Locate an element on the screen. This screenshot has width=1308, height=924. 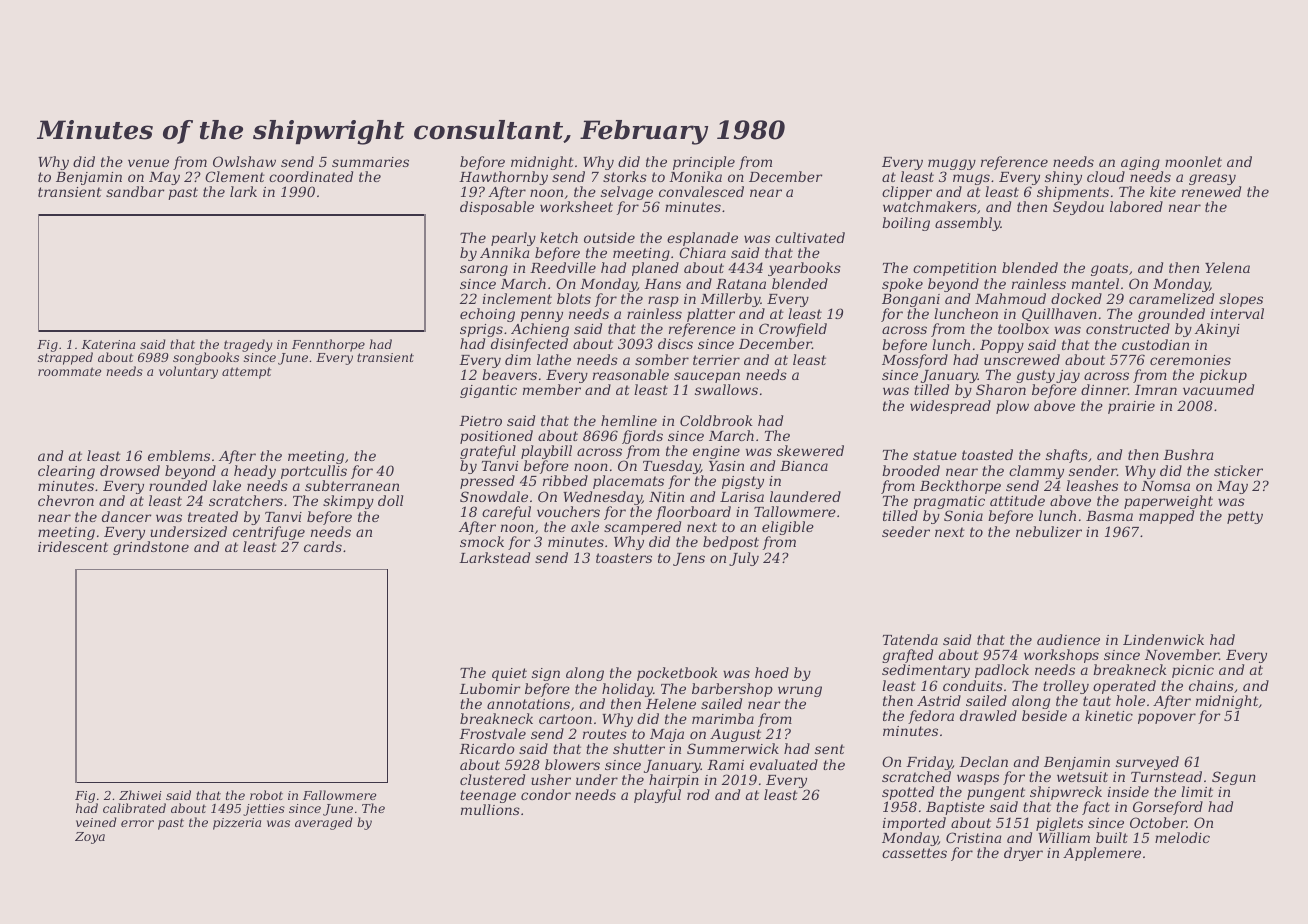
venue is located at coordinates (148, 163).
